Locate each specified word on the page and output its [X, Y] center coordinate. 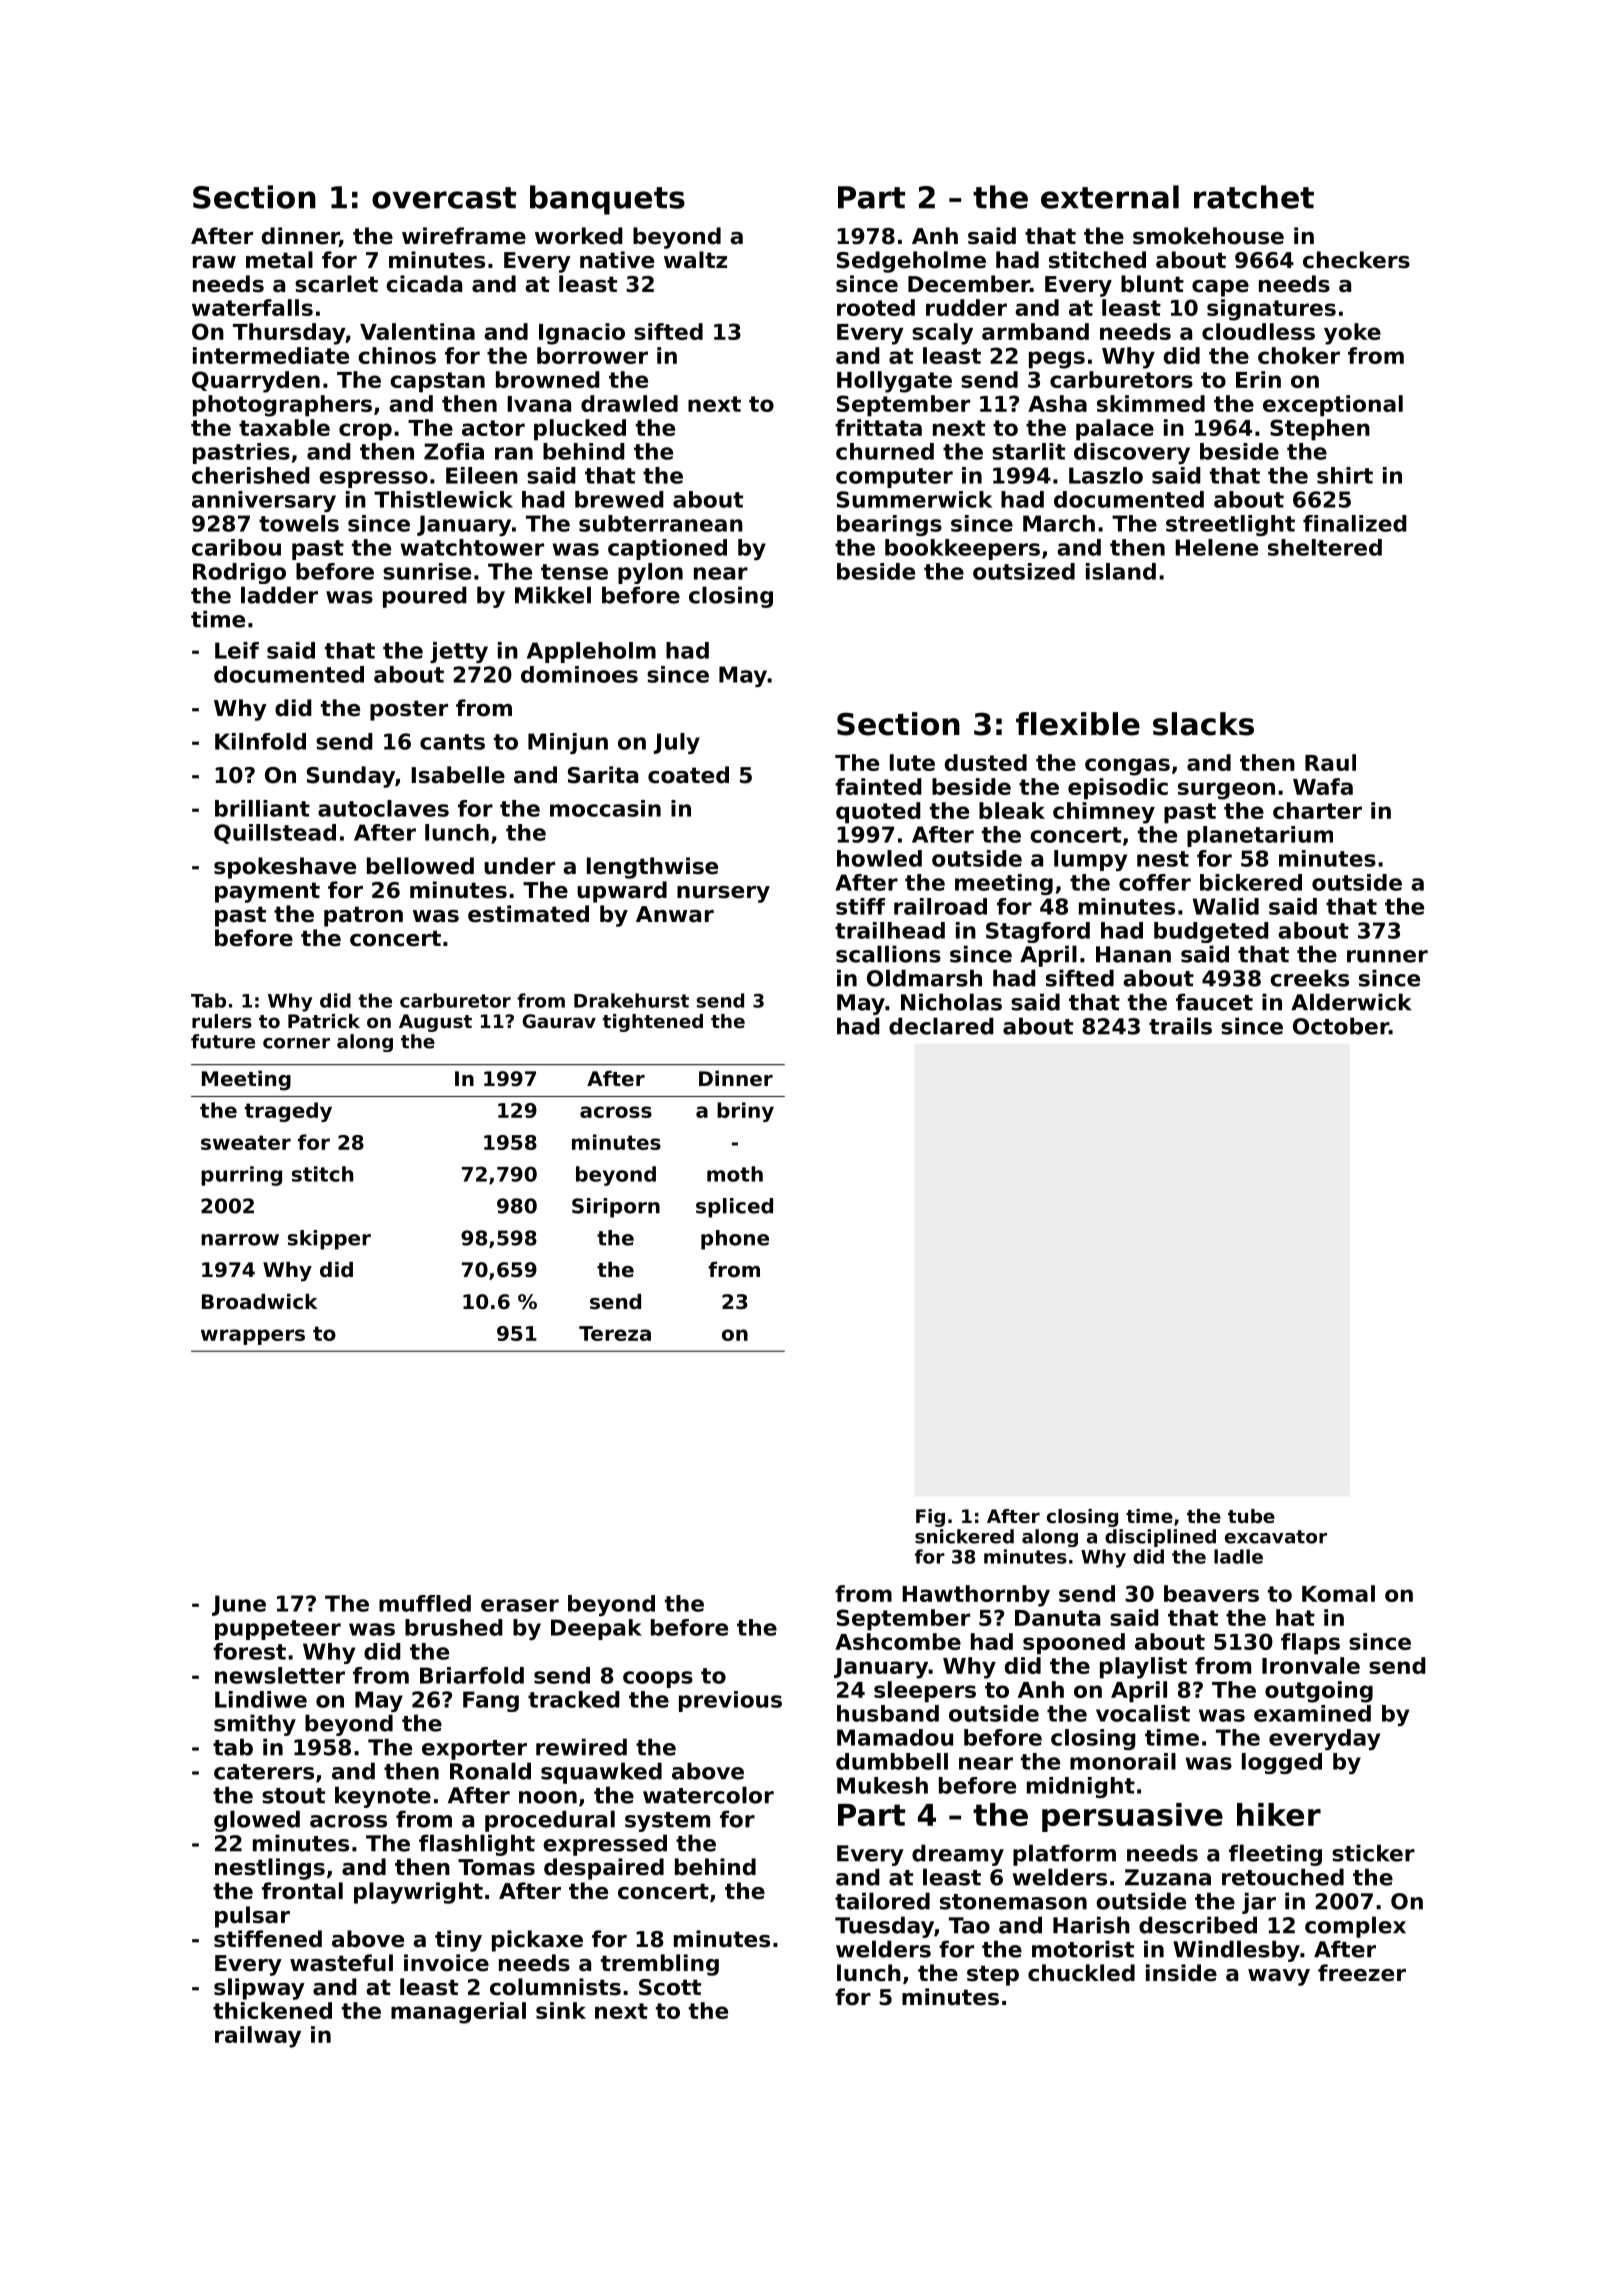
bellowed [420, 866]
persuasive [1132, 1817]
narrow [240, 1240]
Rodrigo [239, 573]
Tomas [496, 1867]
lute [912, 762]
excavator [1276, 1537]
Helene [1216, 547]
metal [279, 260]
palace [1115, 430]
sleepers [925, 1692]
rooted [876, 307]
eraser [520, 1605]
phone [735, 1240]
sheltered [1325, 547]
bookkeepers [962, 549]
